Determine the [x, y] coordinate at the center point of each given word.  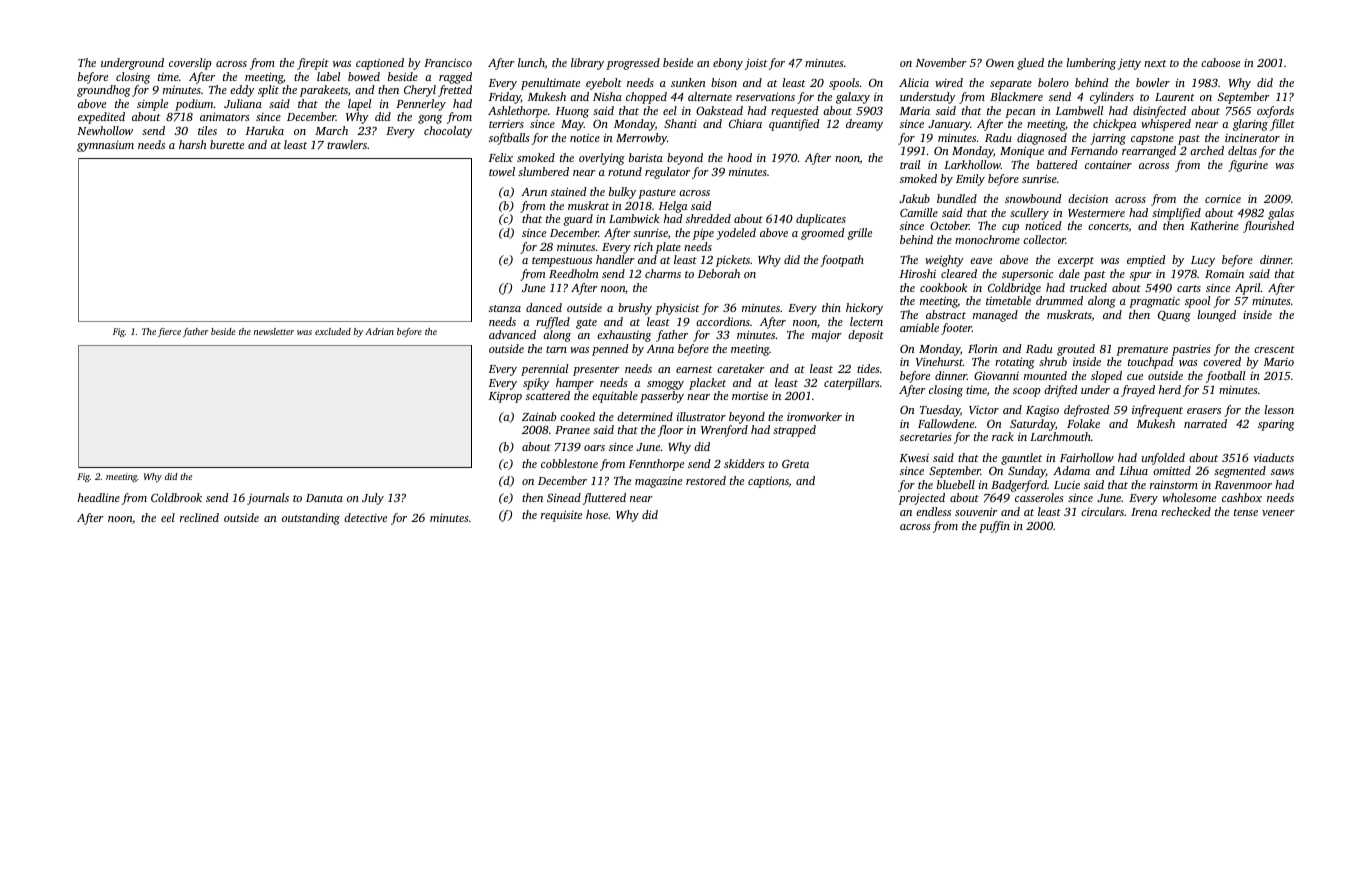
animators [225, 116]
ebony [728, 64]
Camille [919, 212]
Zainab [539, 416]
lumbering [1091, 64]
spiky [536, 384]
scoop [1027, 392]
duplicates [821, 220]
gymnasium [105, 146]
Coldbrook [176, 497]
